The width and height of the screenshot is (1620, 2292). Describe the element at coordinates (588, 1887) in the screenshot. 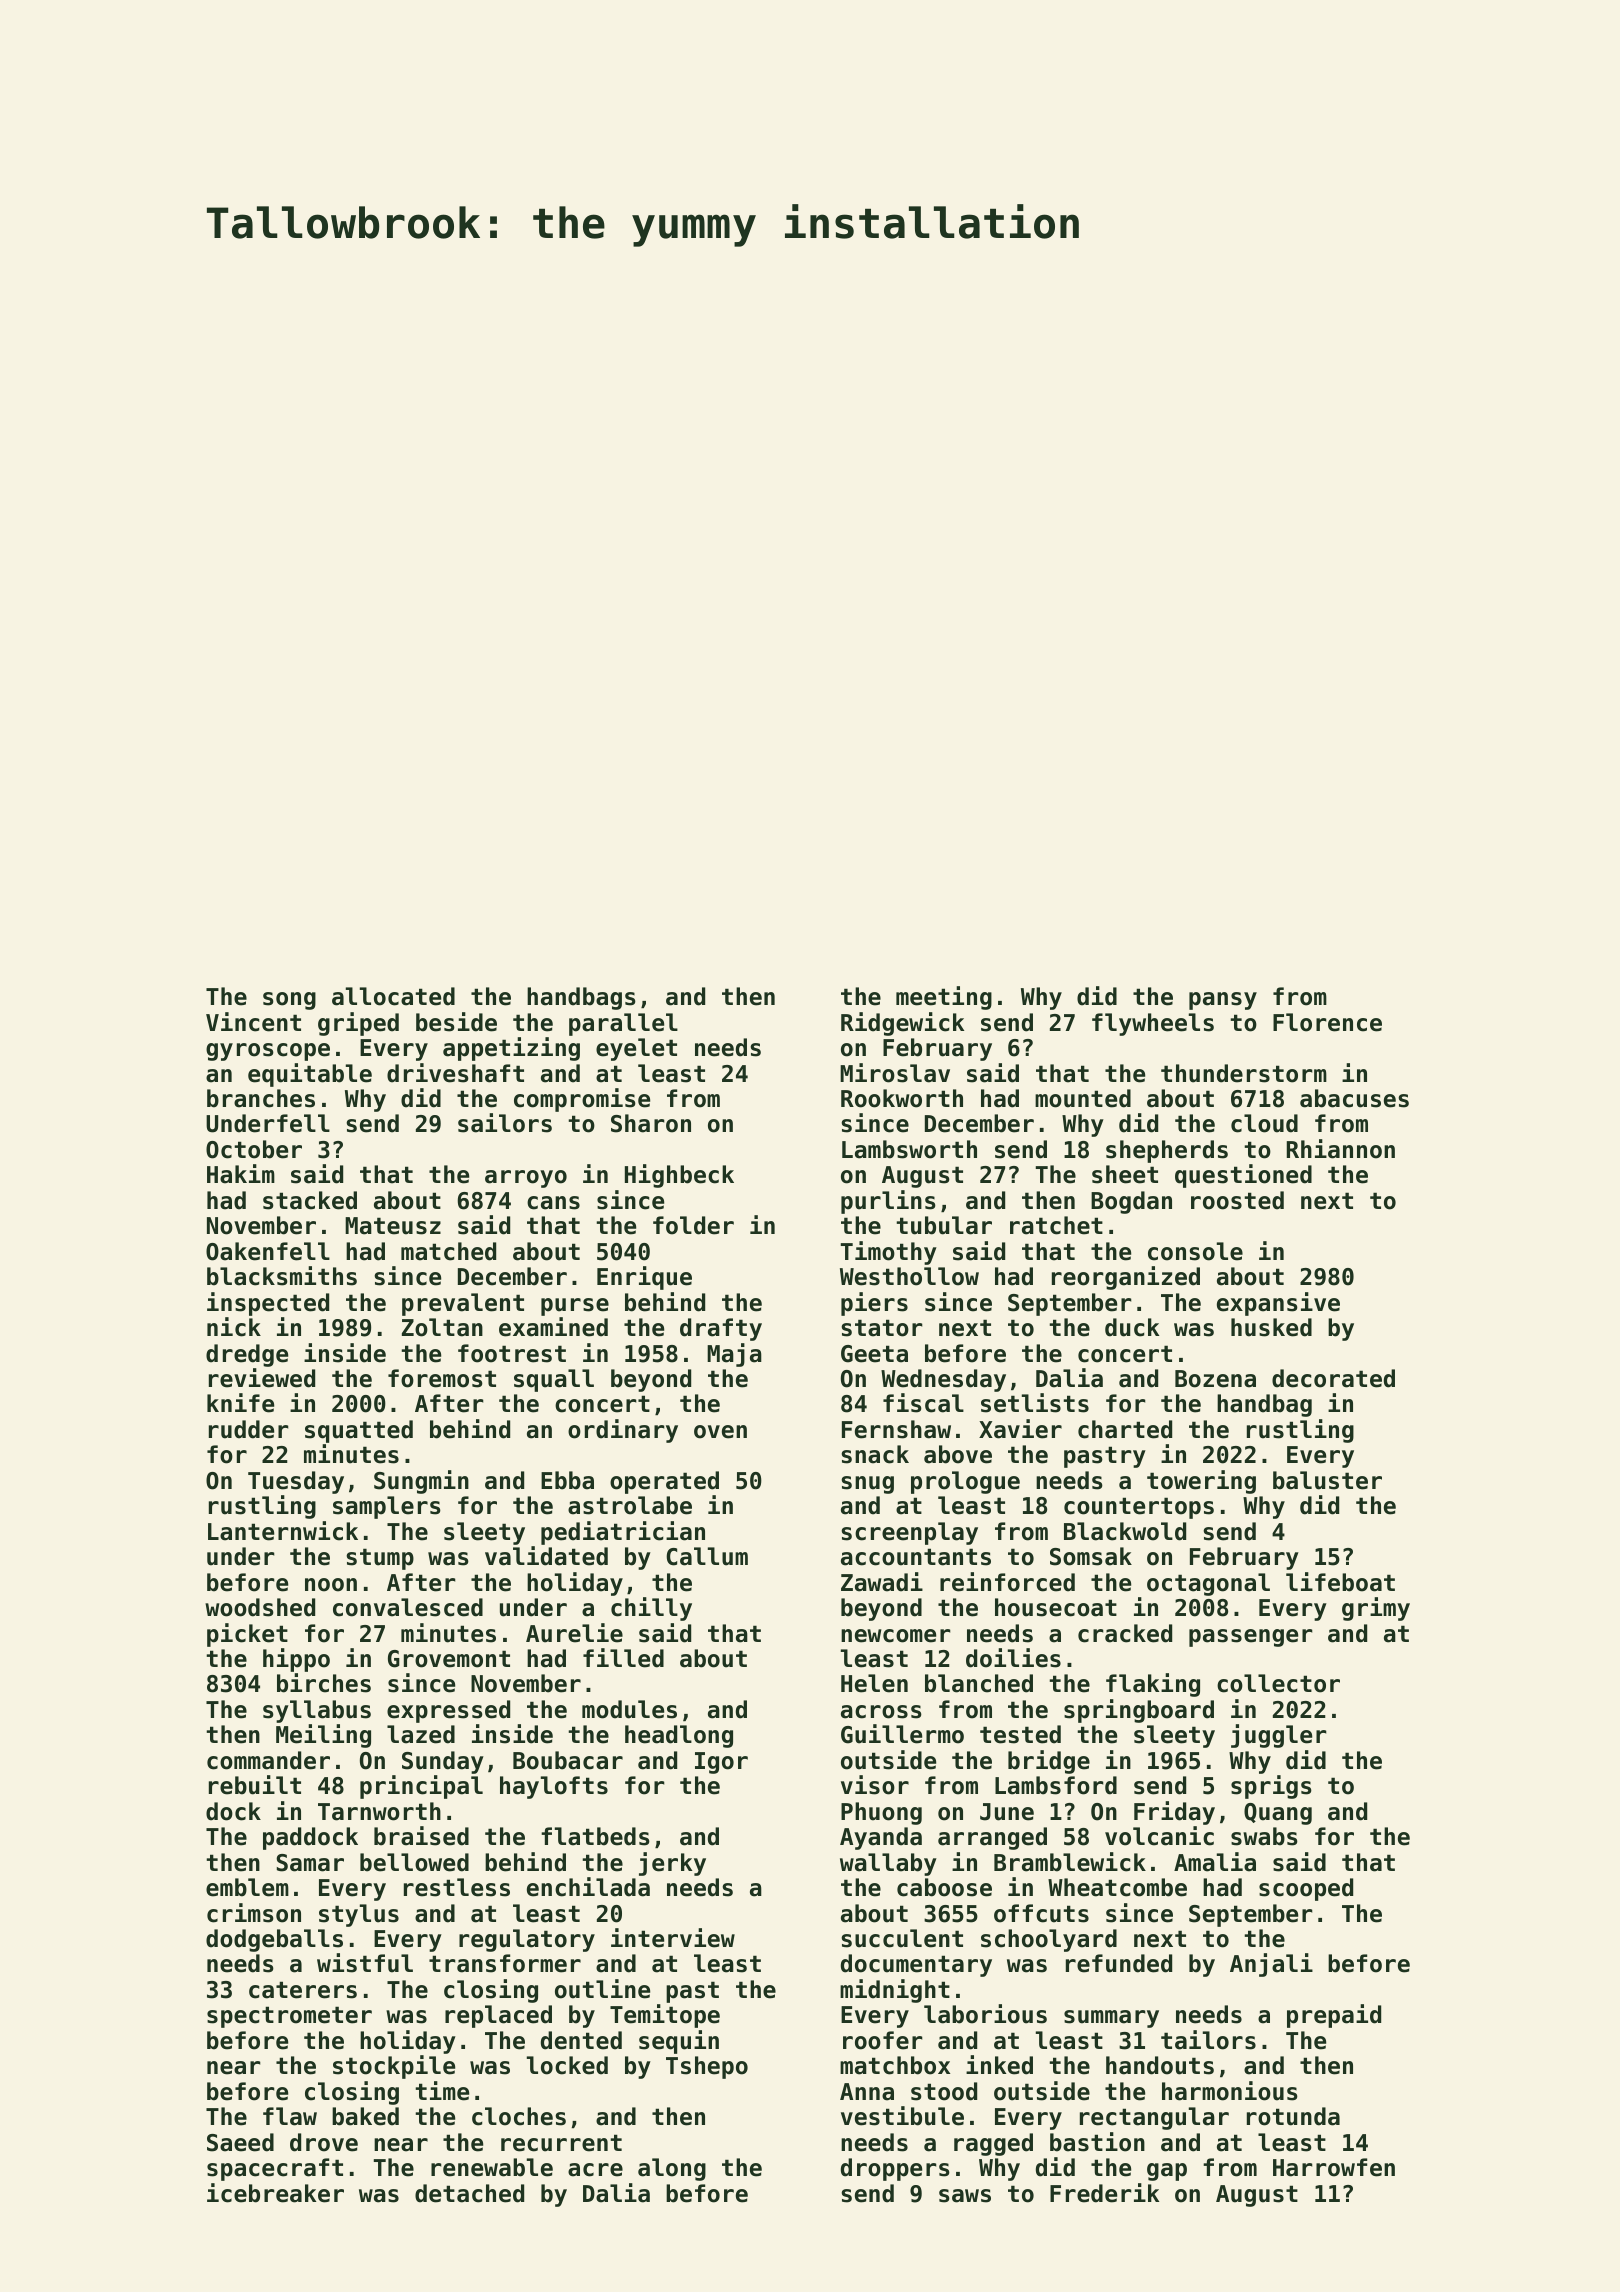

I see `enchilada` at that location.
